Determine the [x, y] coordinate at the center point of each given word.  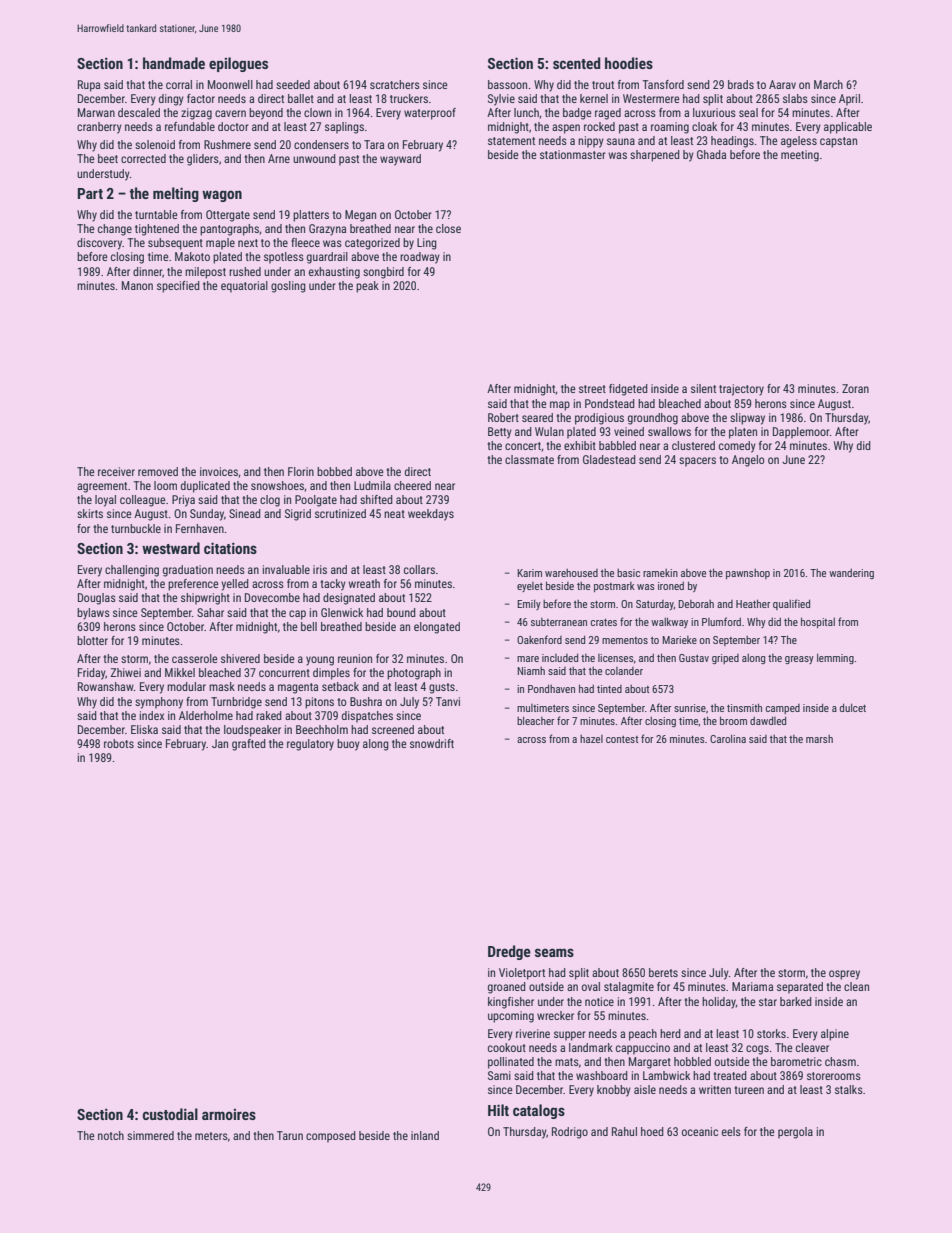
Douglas [97, 599]
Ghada [711, 154]
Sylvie [501, 100]
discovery [99, 244]
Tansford [663, 84]
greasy [799, 660]
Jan [220, 743]
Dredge [509, 952]
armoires [229, 1114]
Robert [503, 417]
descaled [139, 112]
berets [663, 972]
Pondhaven [551, 688]
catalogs [539, 1111]
